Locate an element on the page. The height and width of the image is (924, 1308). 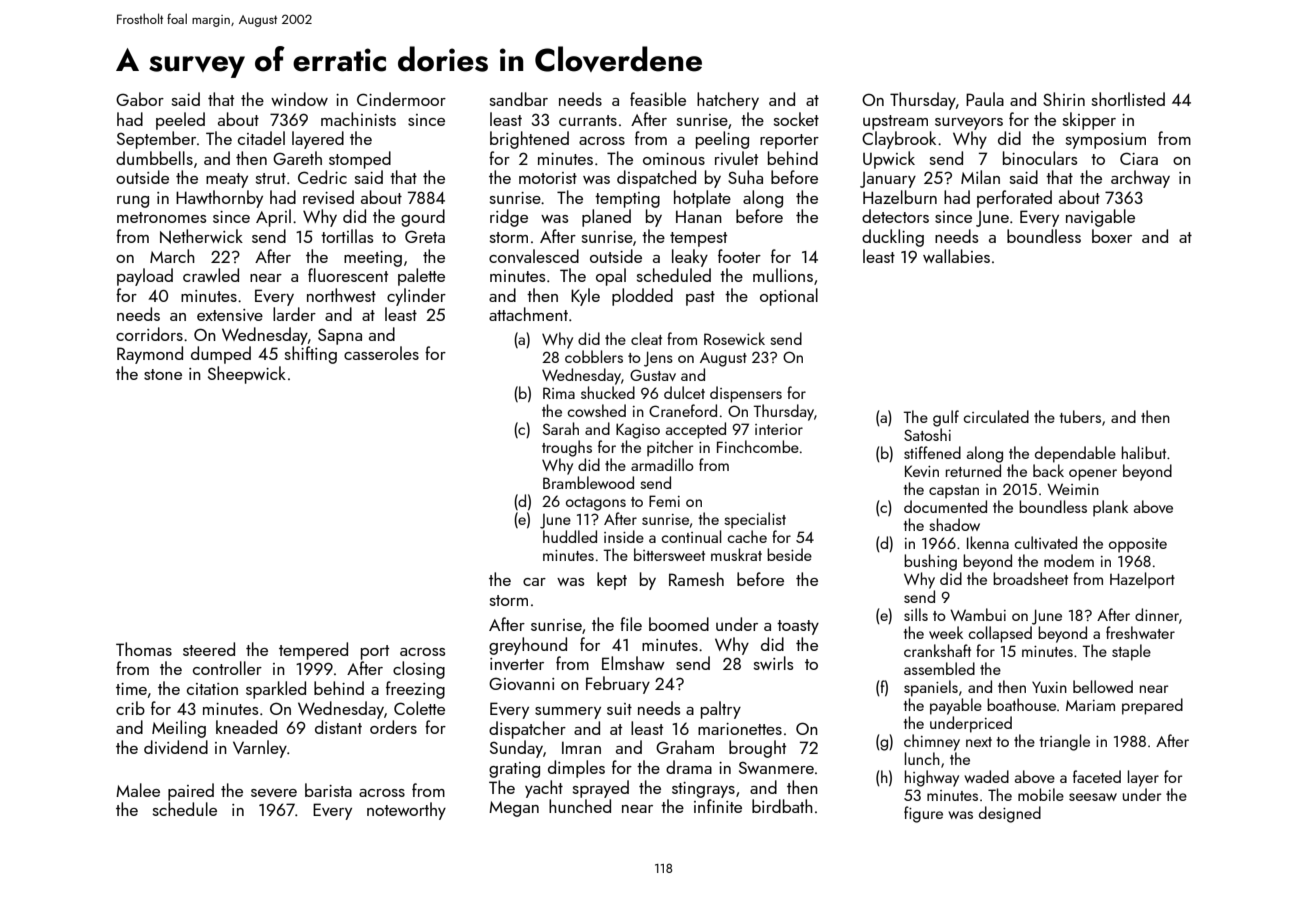
time is located at coordinates (131, 689).
